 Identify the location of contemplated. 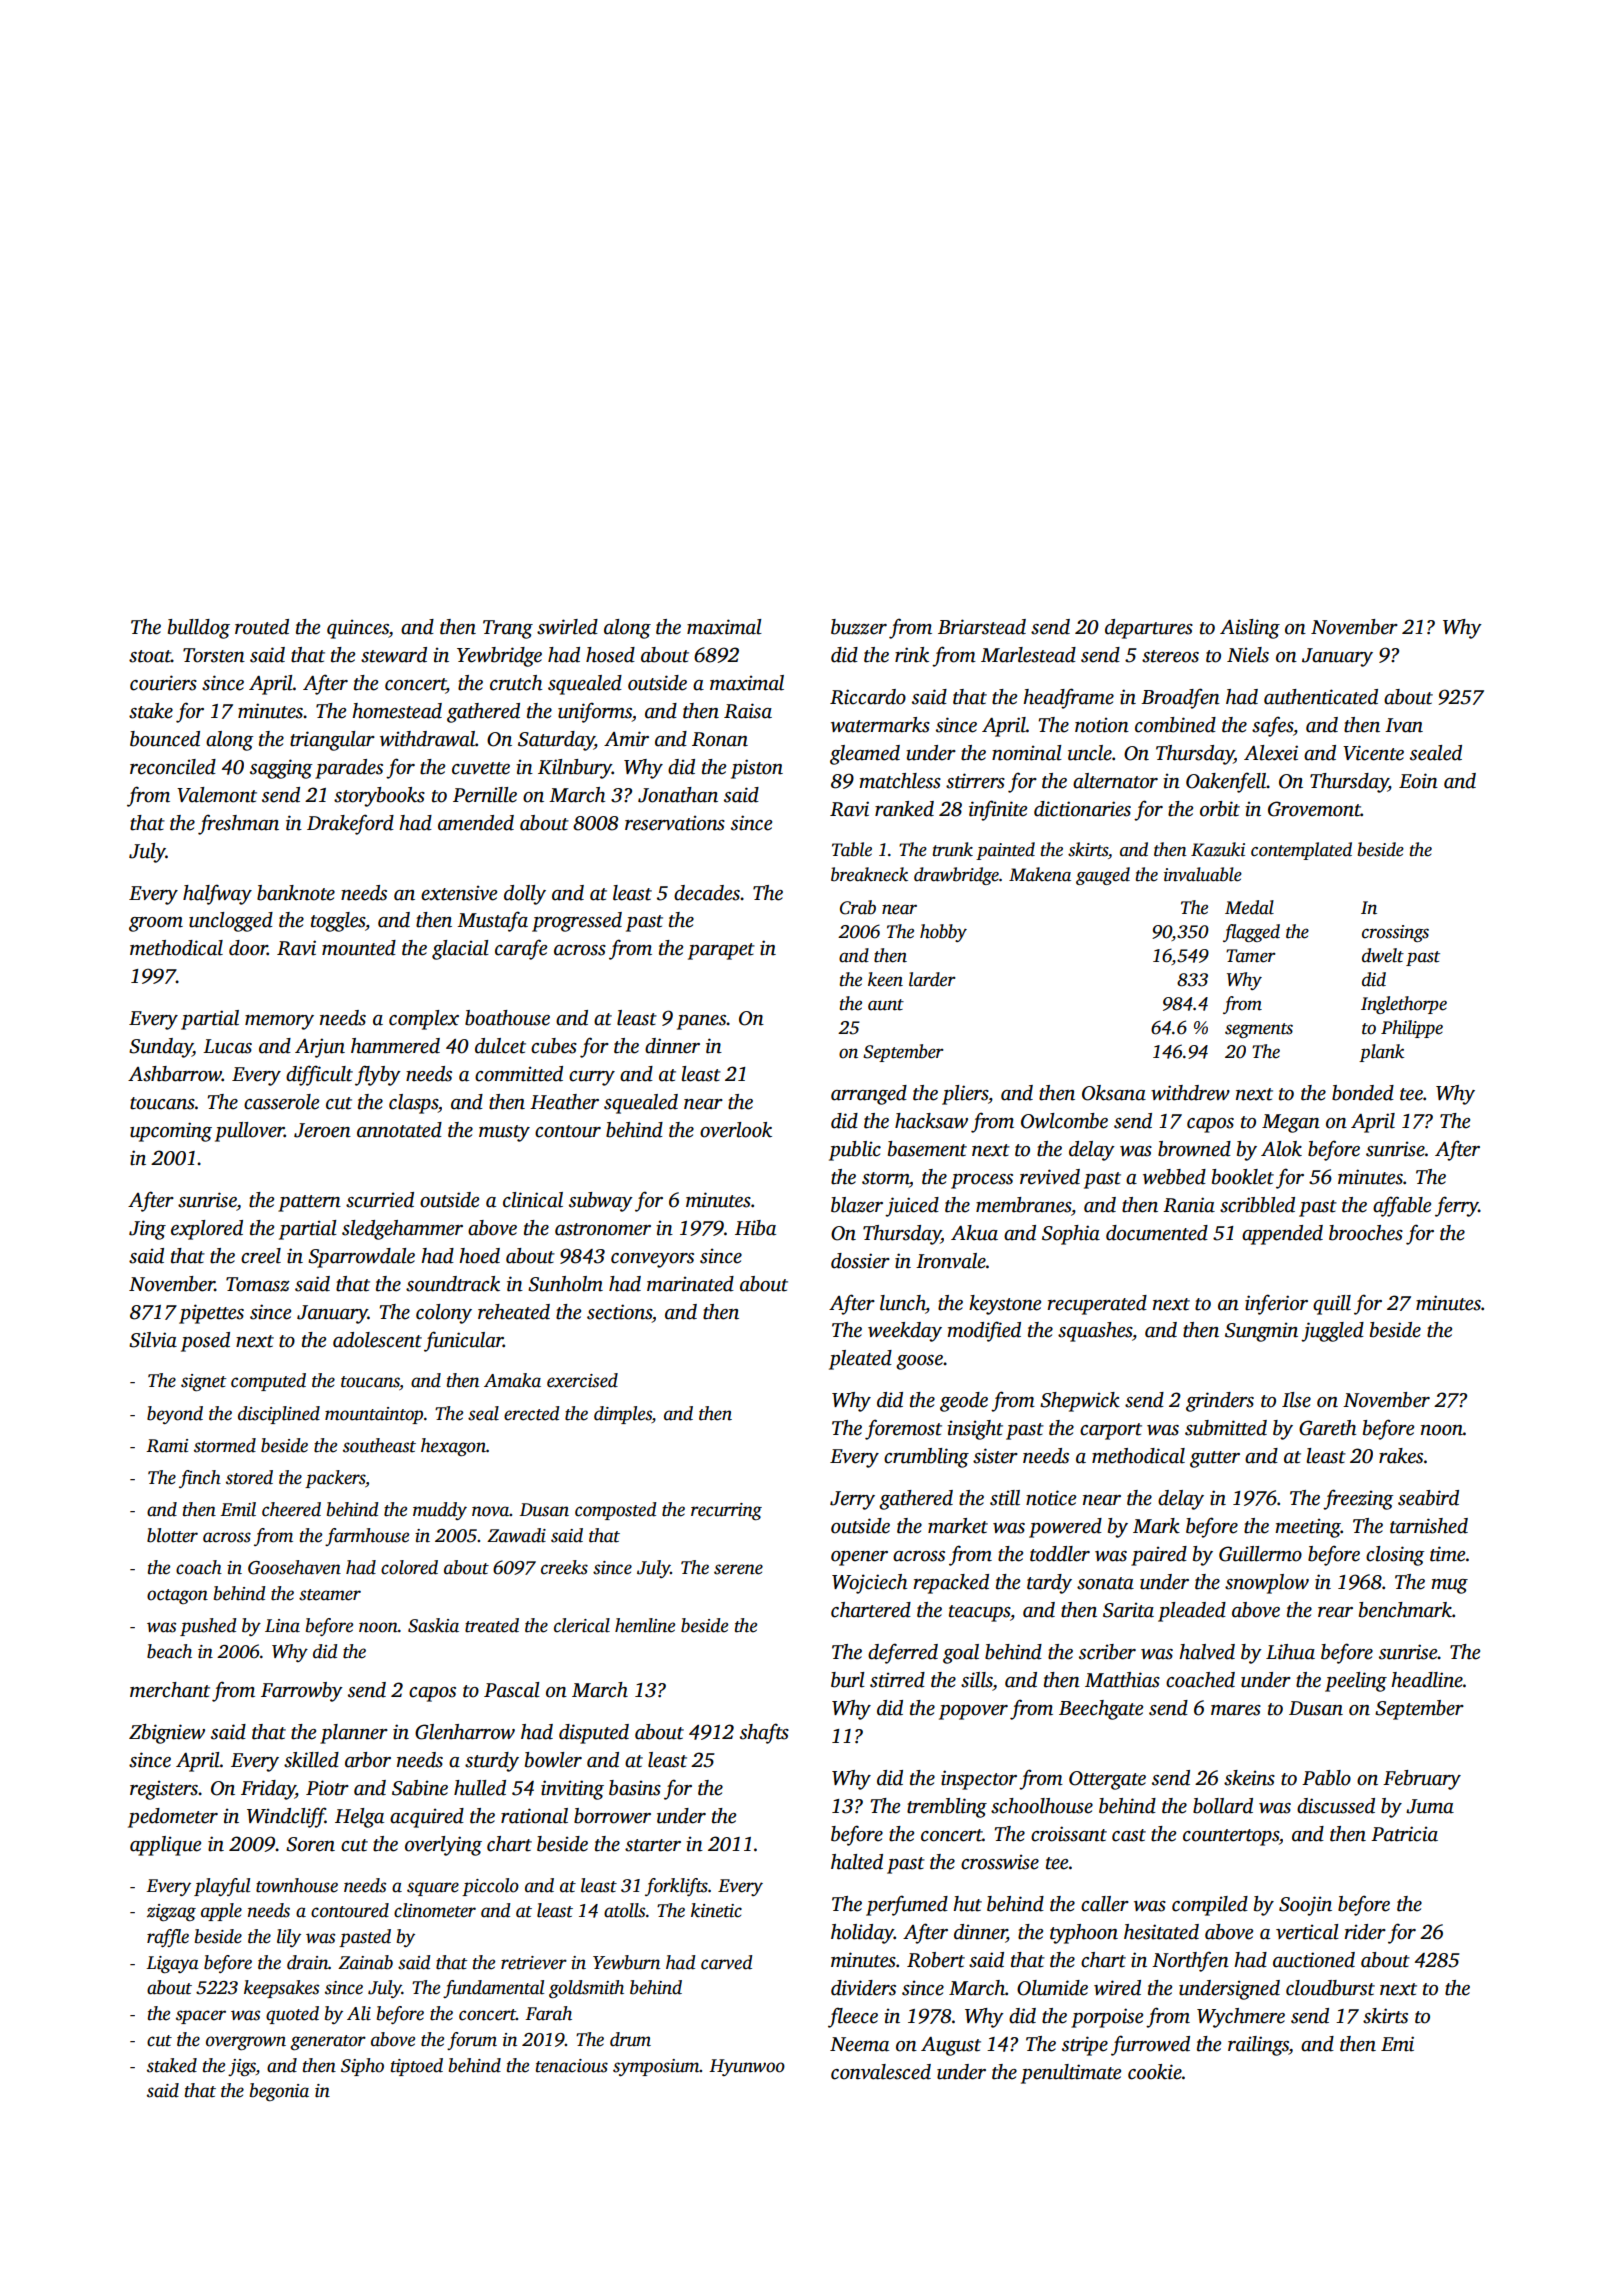
(1301, 851).
